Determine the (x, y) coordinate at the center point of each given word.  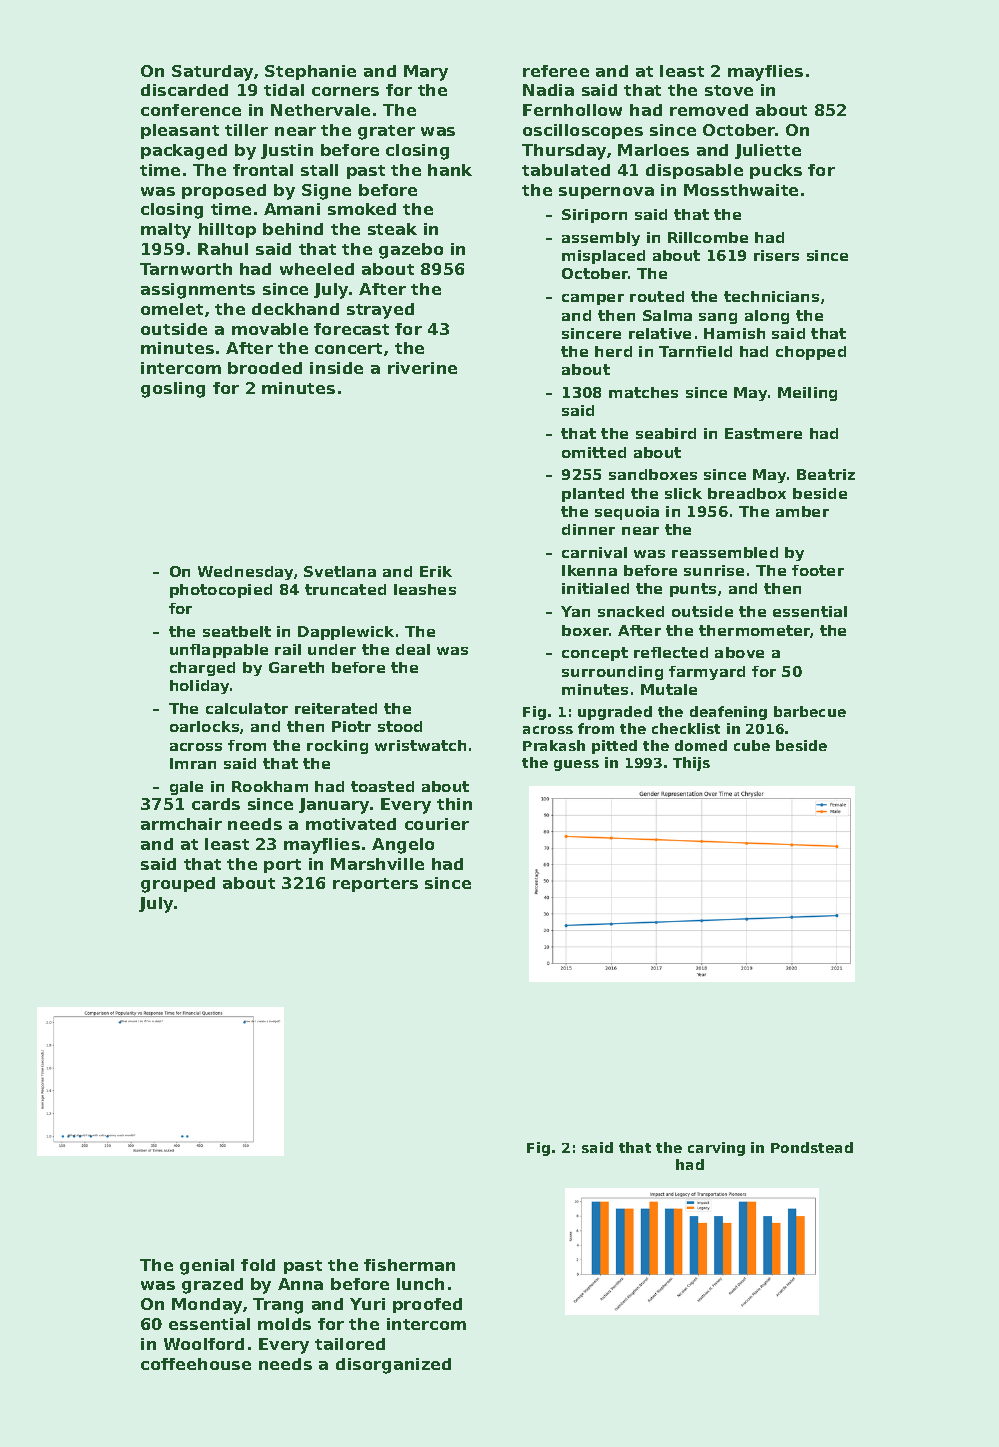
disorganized (393, 1366)
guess (576, 765)
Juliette (768, 151)
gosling (173, 390)
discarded (184, 90)
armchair (181, 824)
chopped (811, 353)
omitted (594, 452)
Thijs (691, 764)
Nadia (548, 90)
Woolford (204, 1344)
